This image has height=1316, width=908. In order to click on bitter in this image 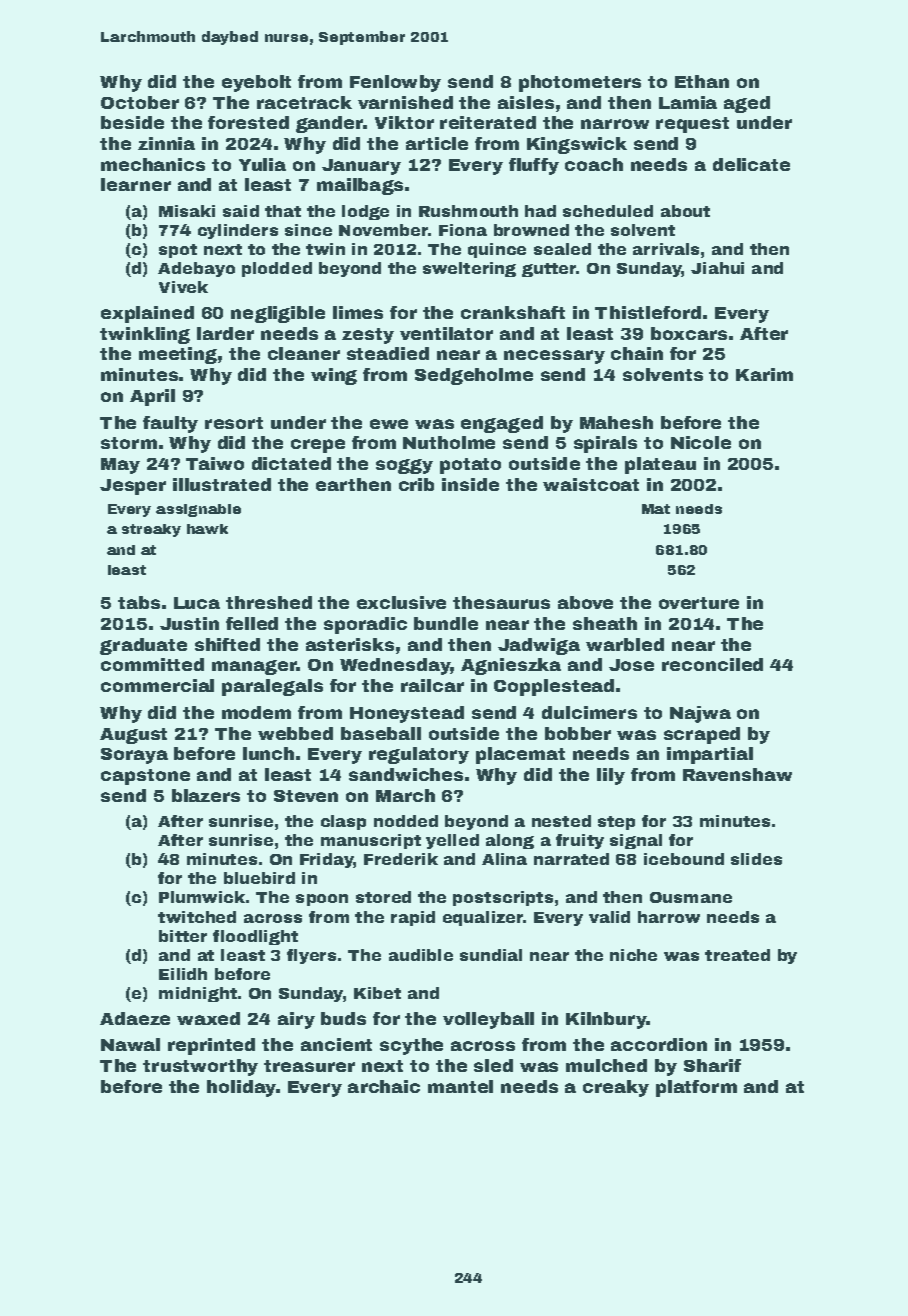, I will do `click(183, 936)`.
